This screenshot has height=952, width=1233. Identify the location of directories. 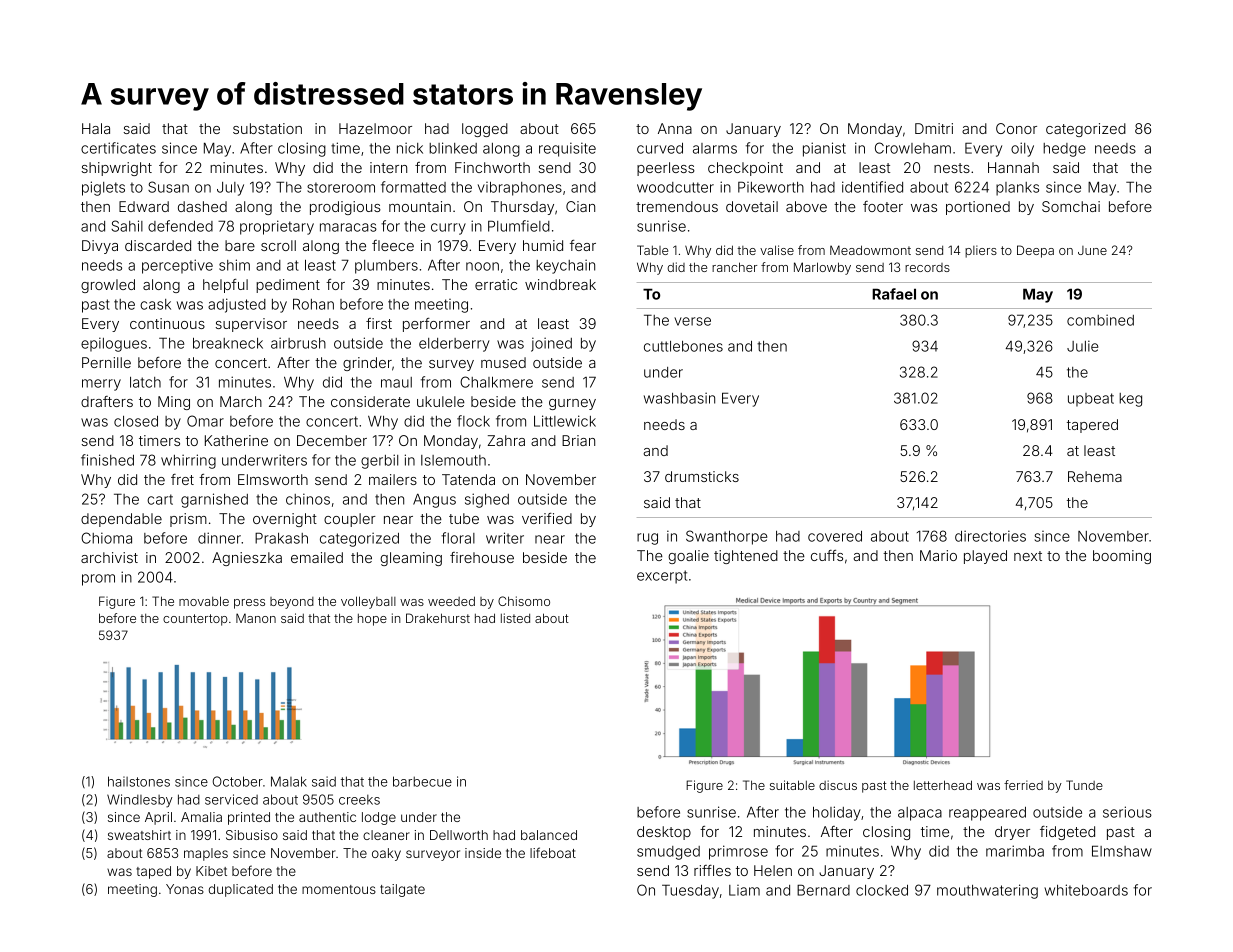
(990, 536).
